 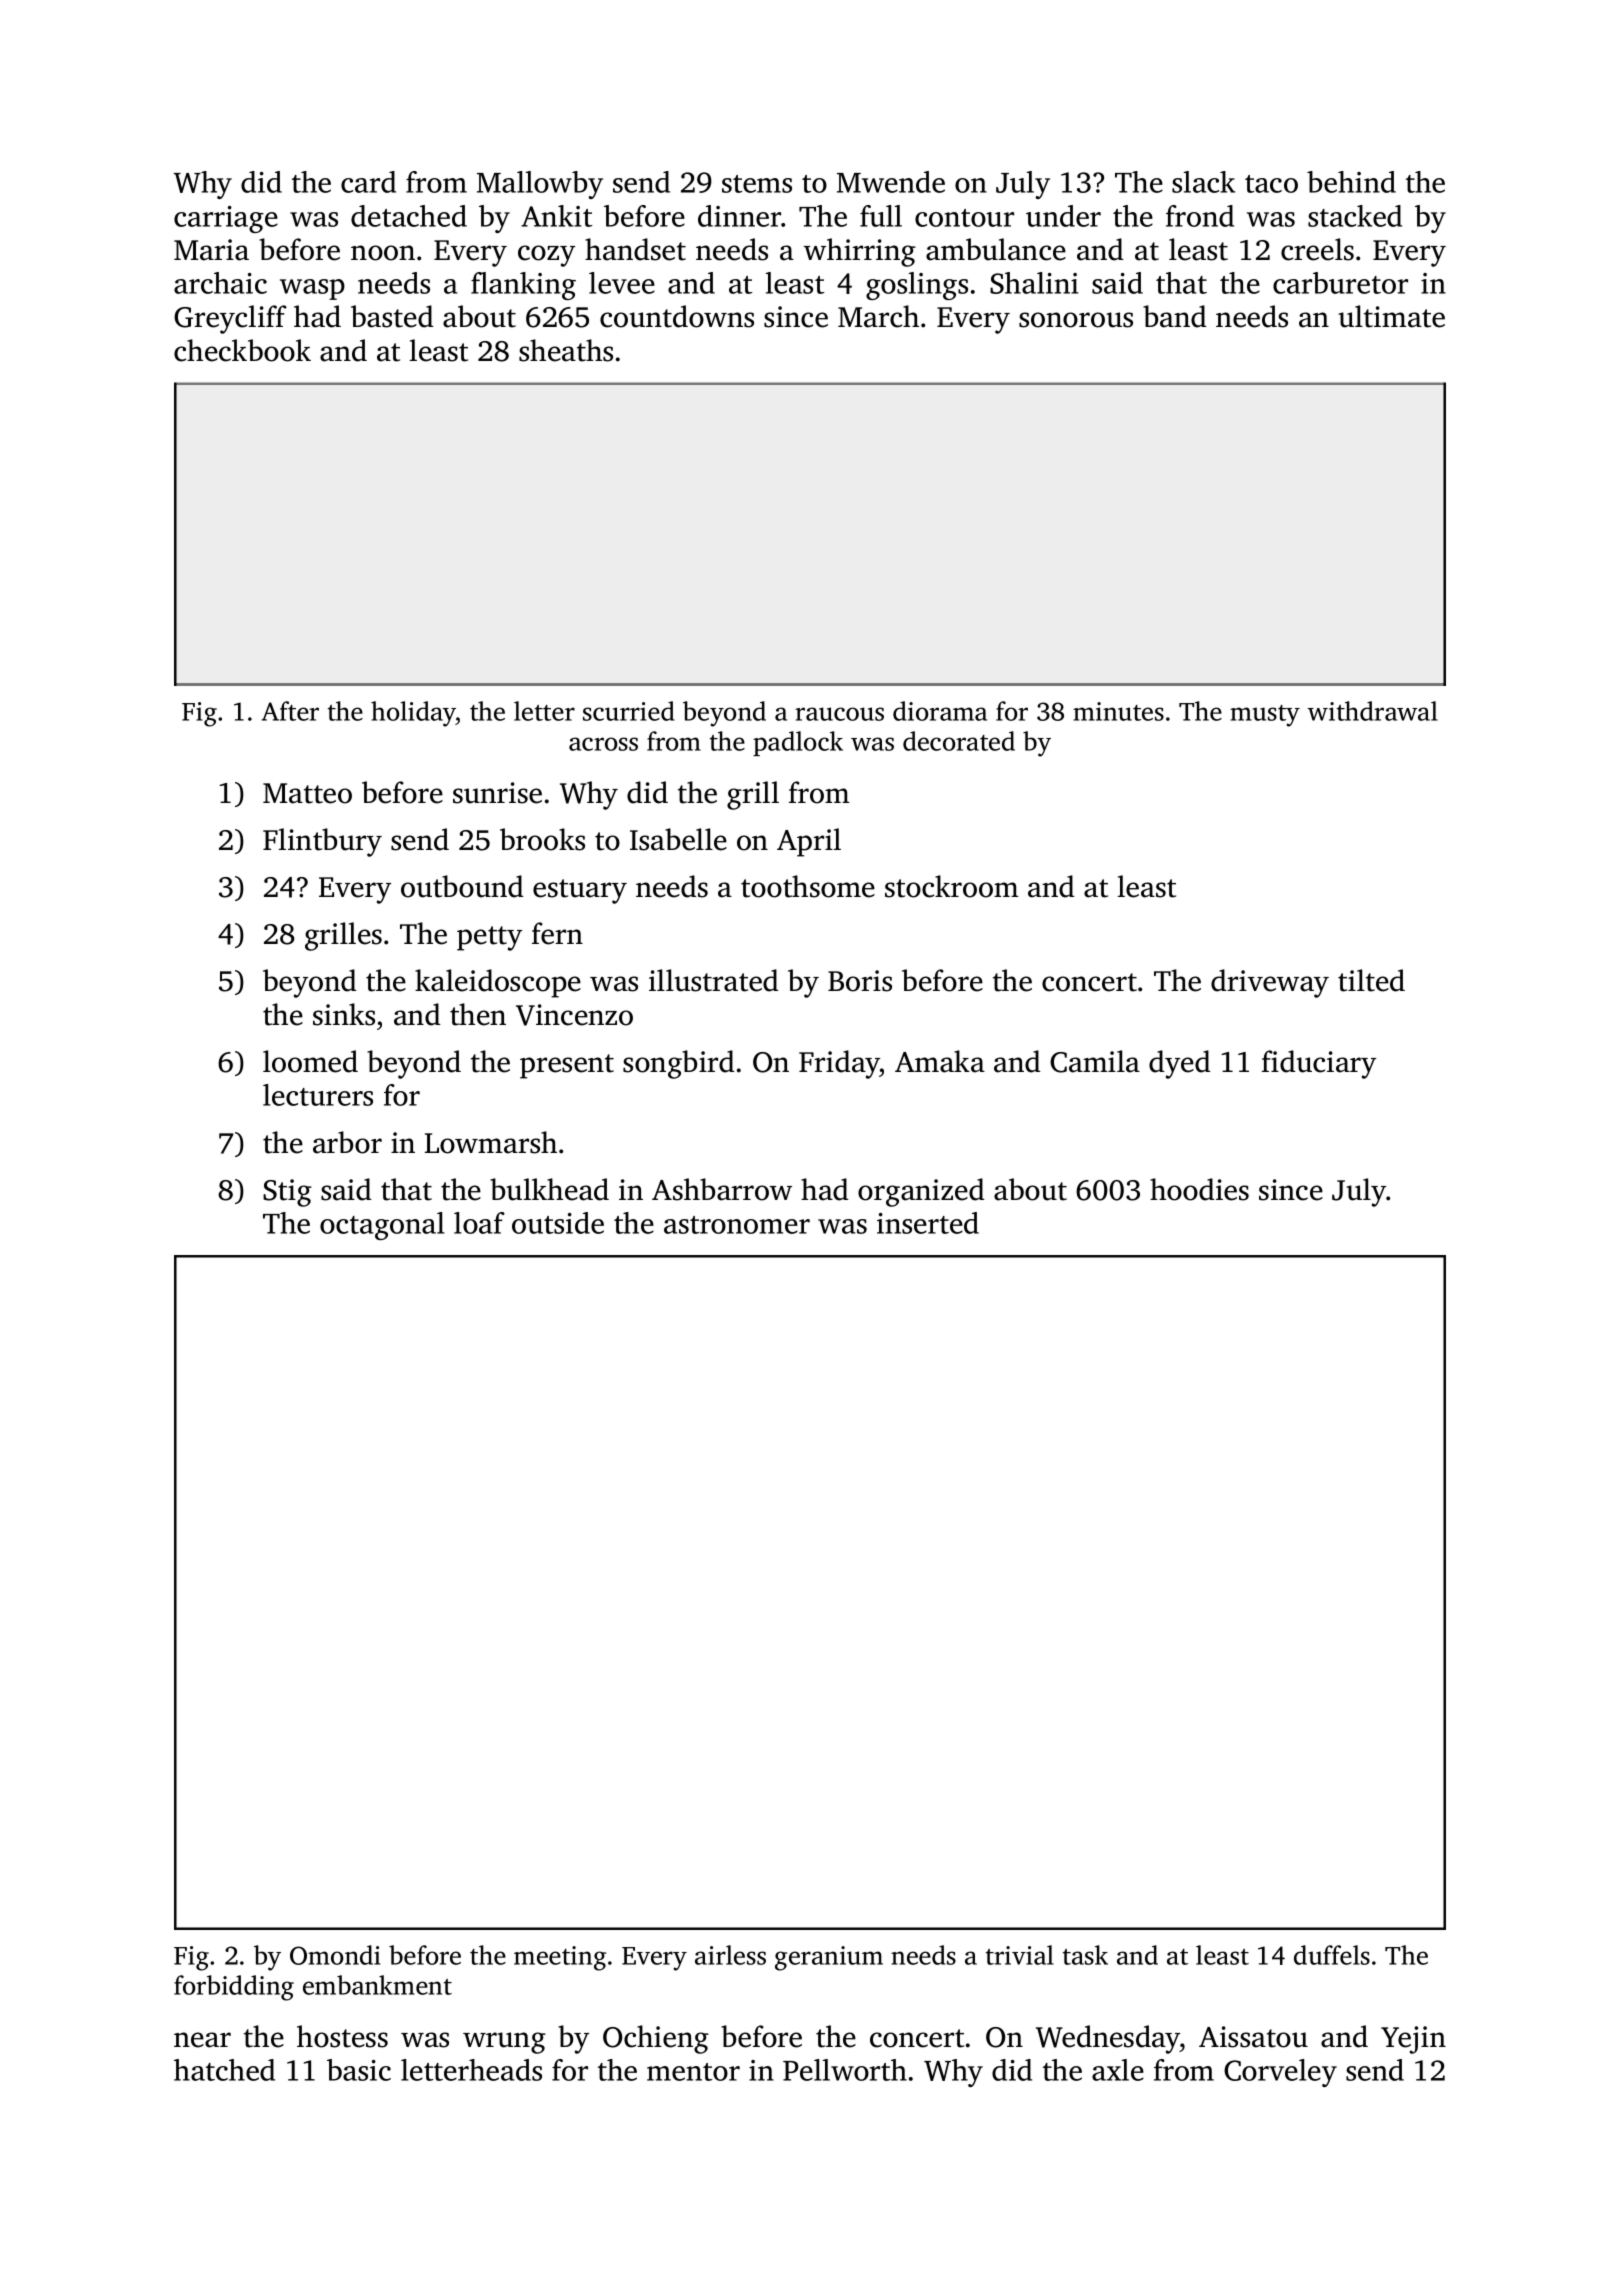 What do you see at coordinates (310, 1061) in the document?
I see `loomed` at bounding box center [310, 1061].
